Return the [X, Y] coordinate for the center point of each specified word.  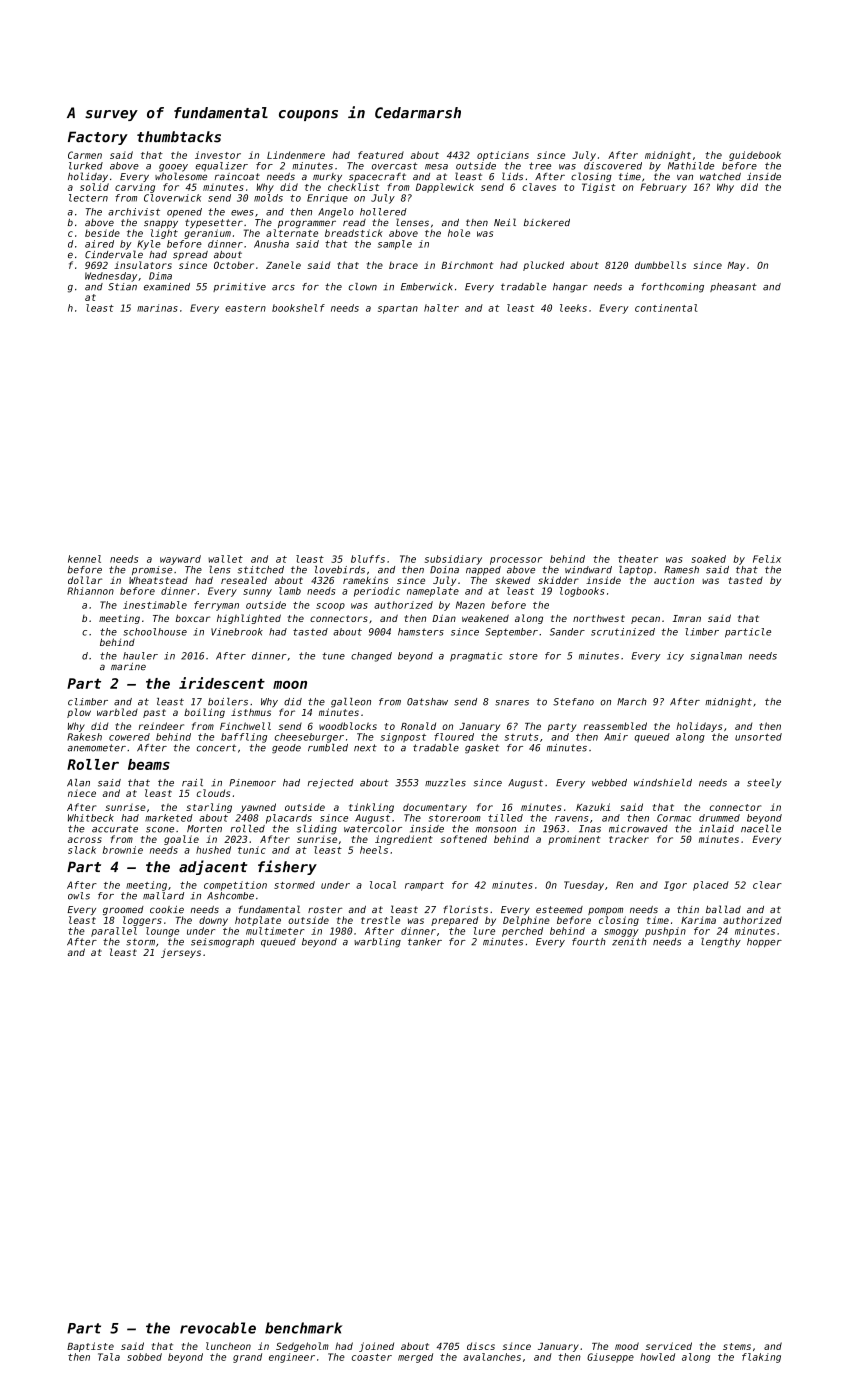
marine [128, 666]
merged [415, 1358]
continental [666, 308]
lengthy [721, 943]
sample [395, 245]
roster [325, 909]
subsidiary [453, 560]
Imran [687, 618]
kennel [84, 559]
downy [213, 921]
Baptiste [90, 1347]
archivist [134, 212]
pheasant [733, 287]
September [511, 633]
